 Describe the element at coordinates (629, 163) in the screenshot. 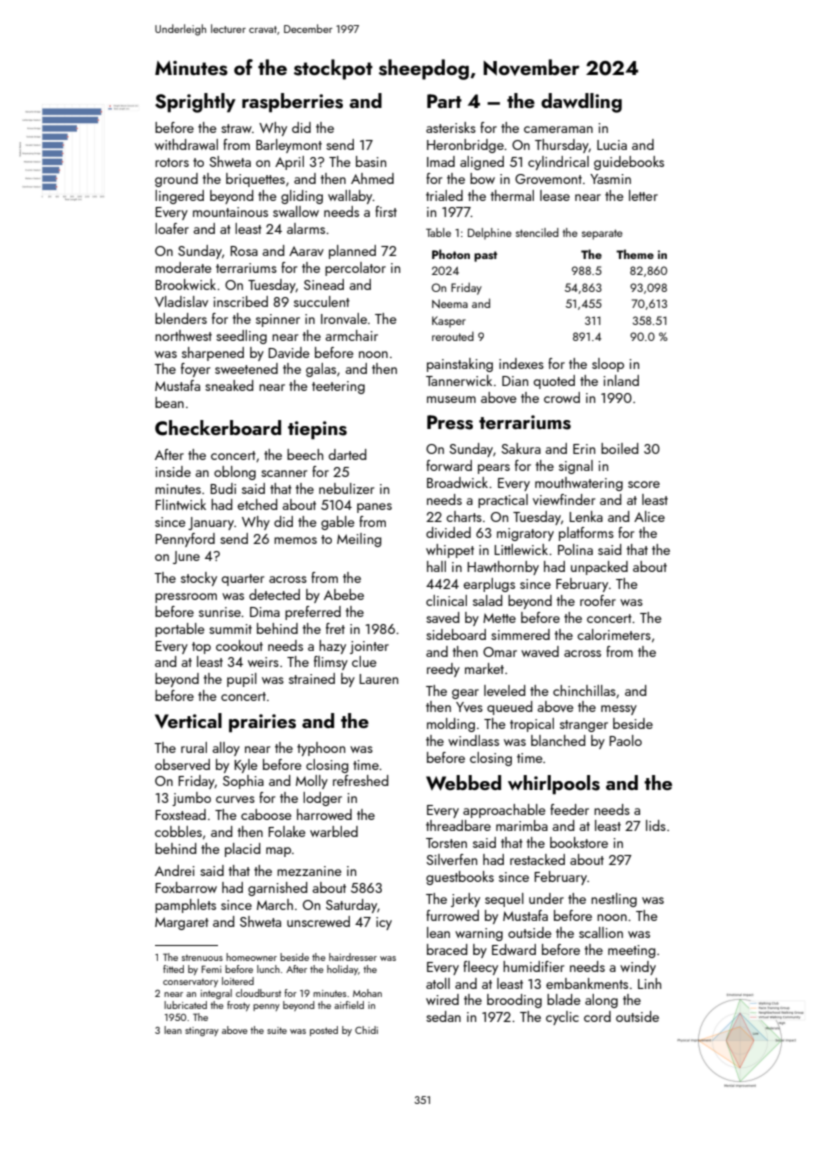

I see `guidebooks` at that location.
